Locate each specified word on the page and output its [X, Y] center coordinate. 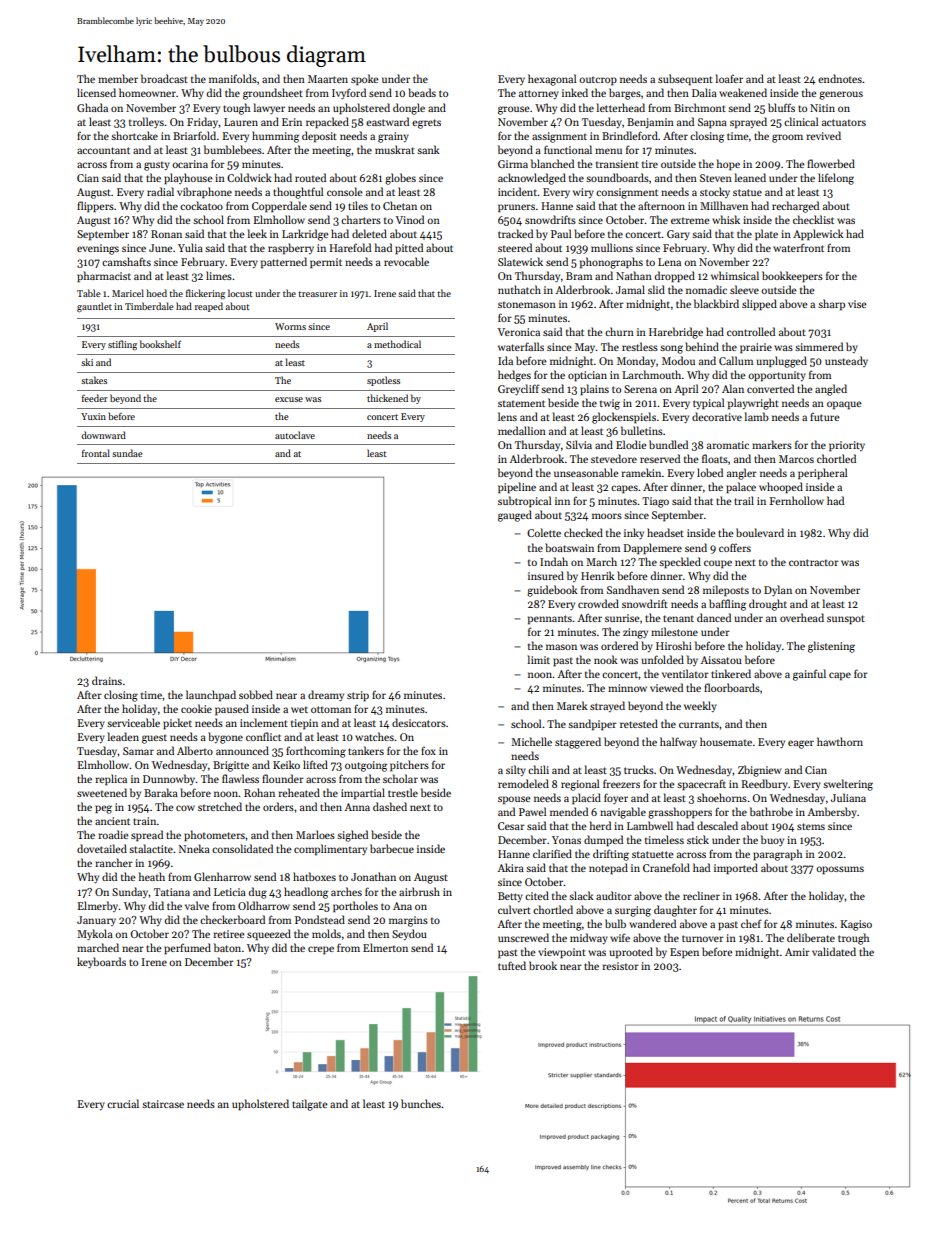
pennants [550, 619]
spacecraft [701, 785]
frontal [96, 453]
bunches [421, 1103]
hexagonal [552, 80]
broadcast [164, 78]
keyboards [101, 962]
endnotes [840, 78]
